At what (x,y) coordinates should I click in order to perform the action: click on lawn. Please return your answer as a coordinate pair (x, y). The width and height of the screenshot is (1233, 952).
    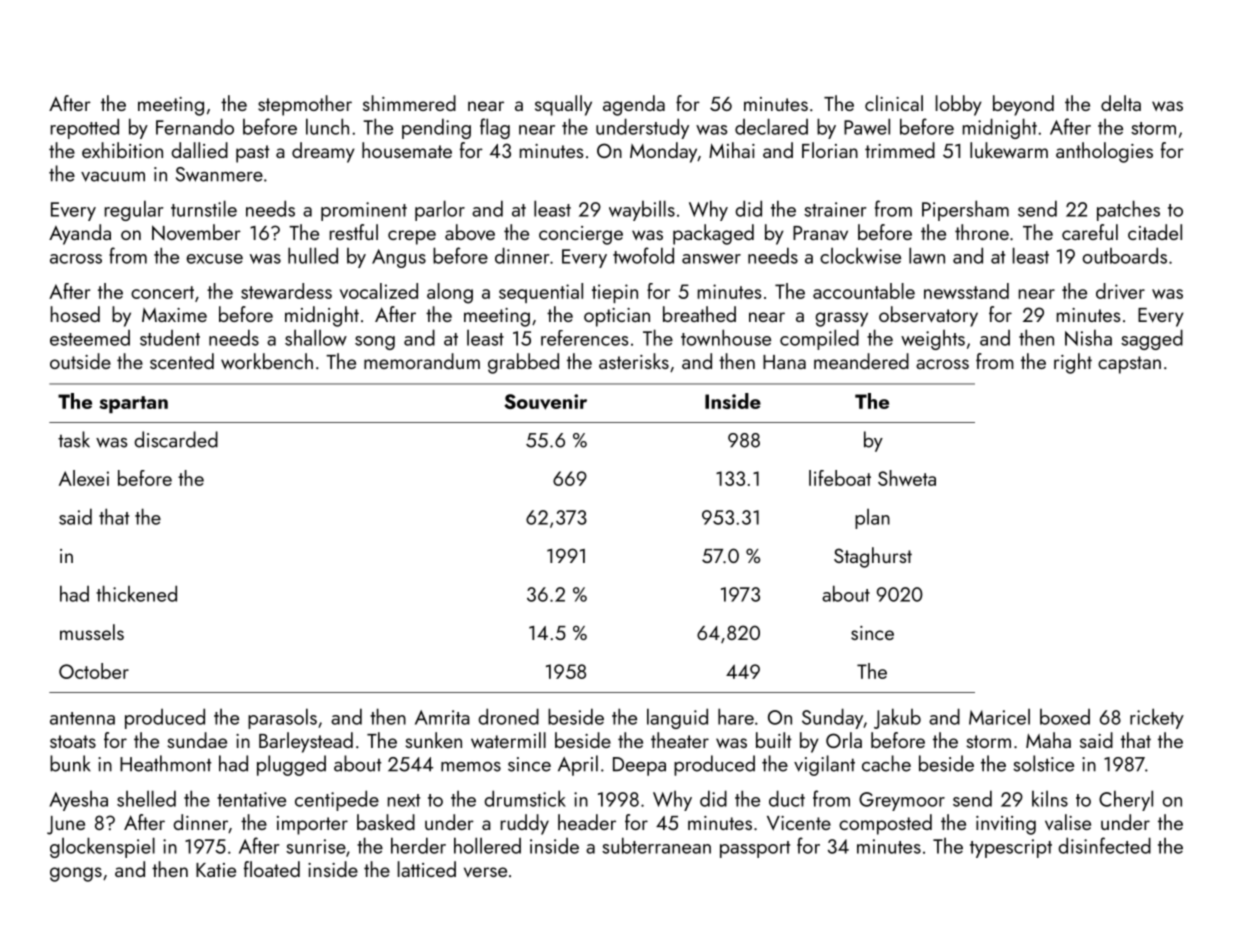
    Looking at the image, I should click on (927, 255).
